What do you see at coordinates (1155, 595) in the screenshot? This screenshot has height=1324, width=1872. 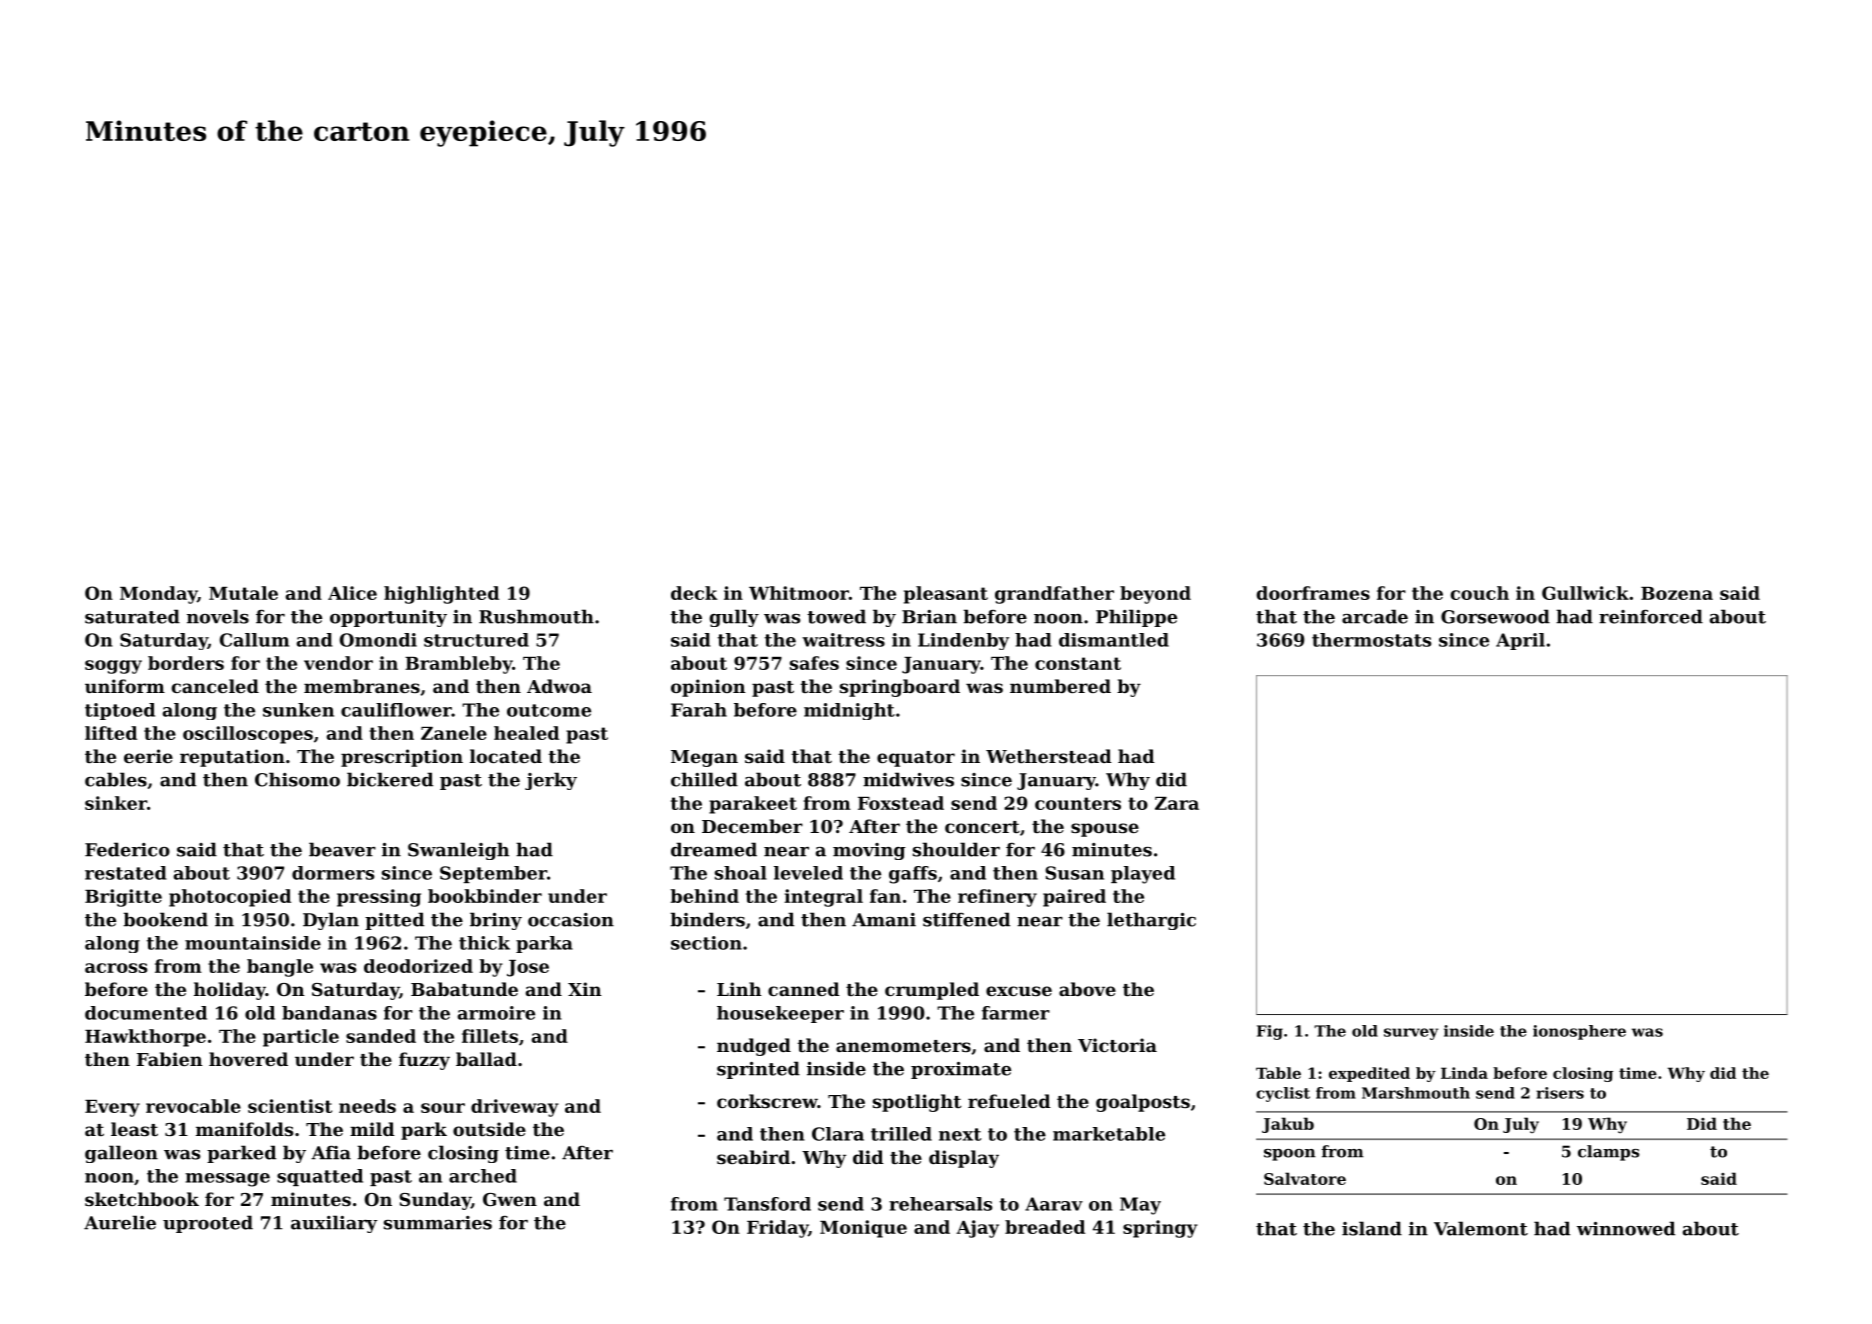 I see `beyond` at bounding box center [1155, 595].
